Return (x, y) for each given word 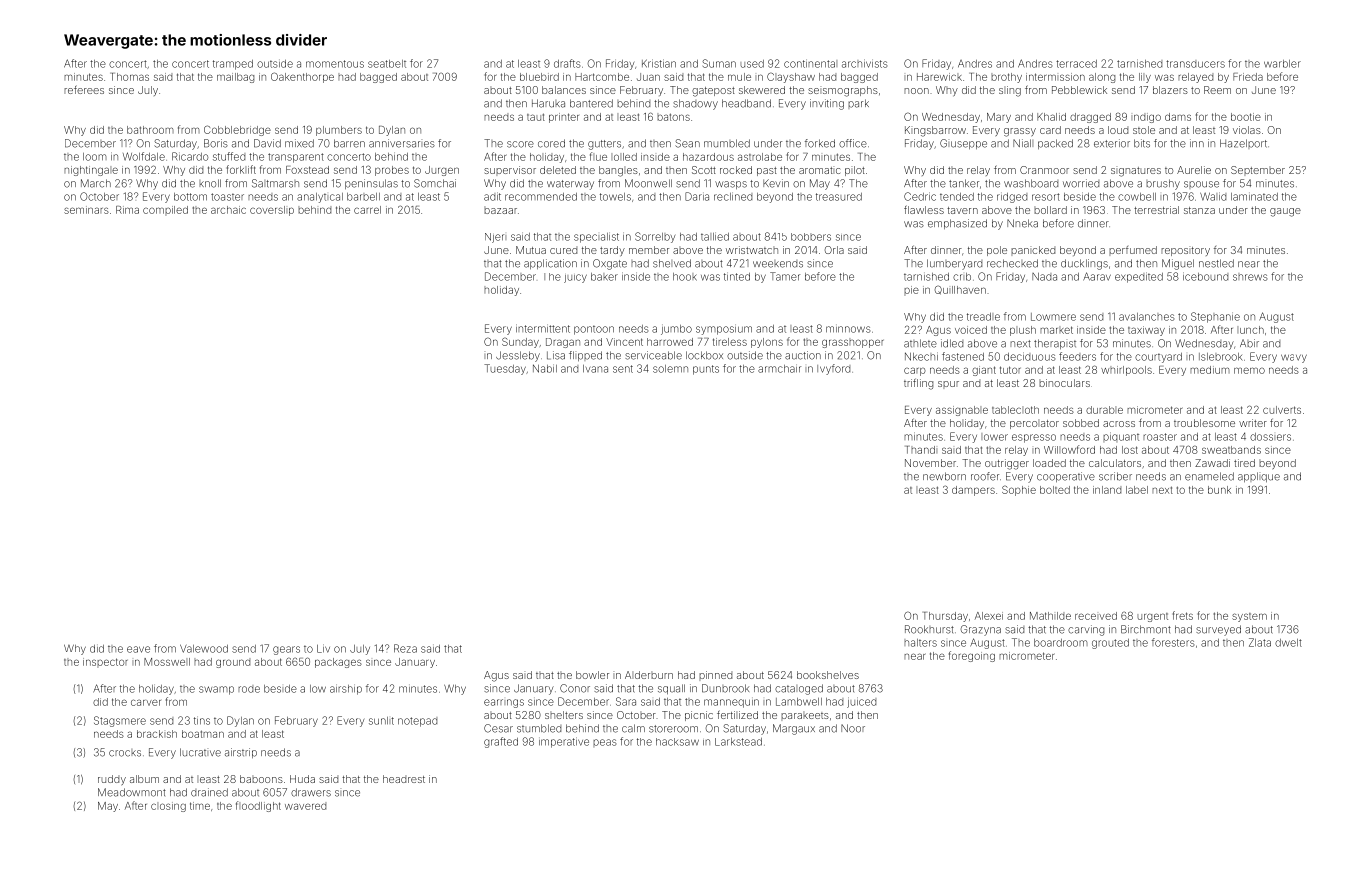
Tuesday (505, 369)
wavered (305, 806)
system (1249, 617)
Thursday (945, 617)
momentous (335, 64)
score (520, 144)
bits (1142, 143)
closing (168, 807)
